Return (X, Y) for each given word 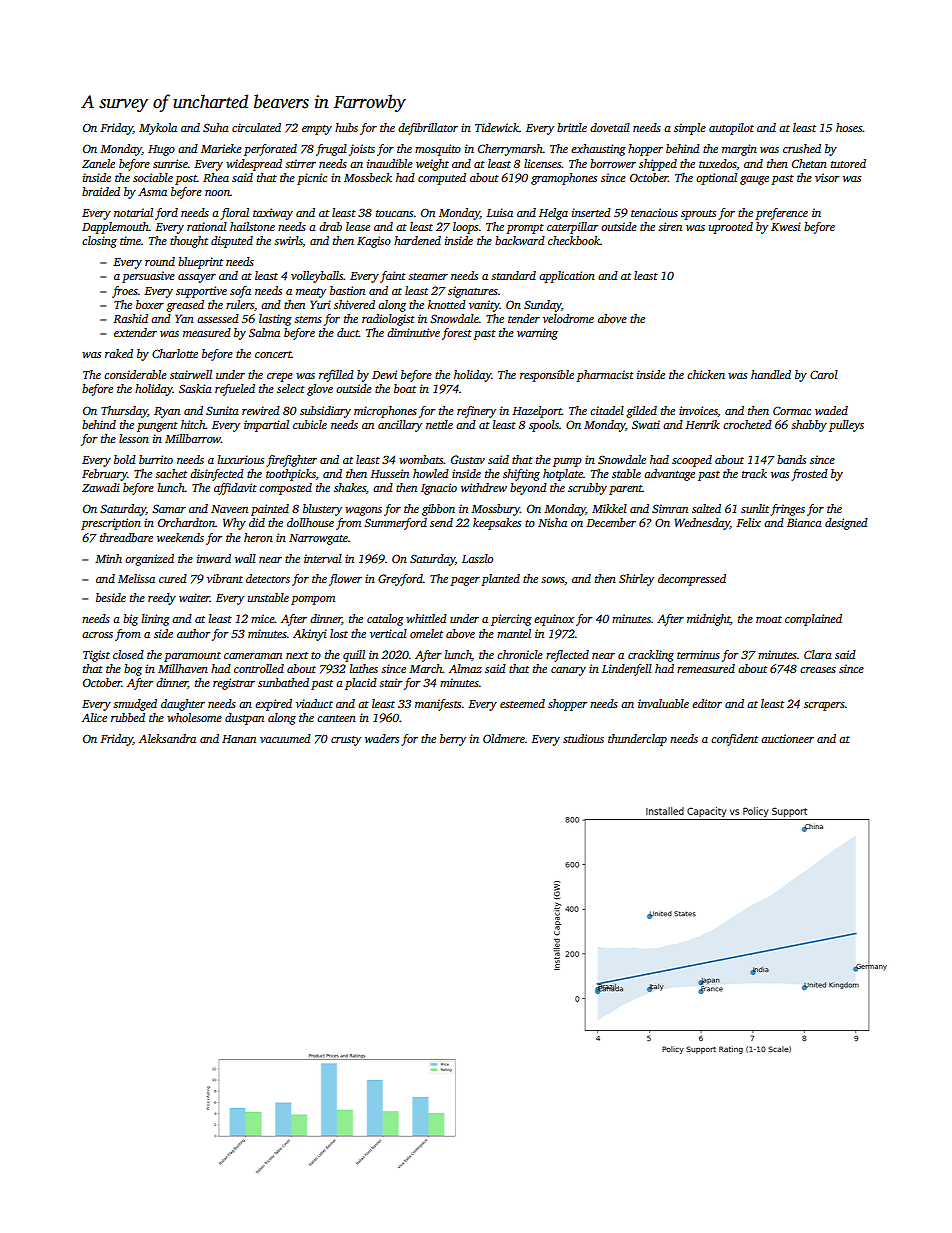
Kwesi (786, 226)
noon (217, 193)
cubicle (310, 424)
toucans (394, 213)
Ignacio (439, 489)
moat (769, 619)
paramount (192, 657)
